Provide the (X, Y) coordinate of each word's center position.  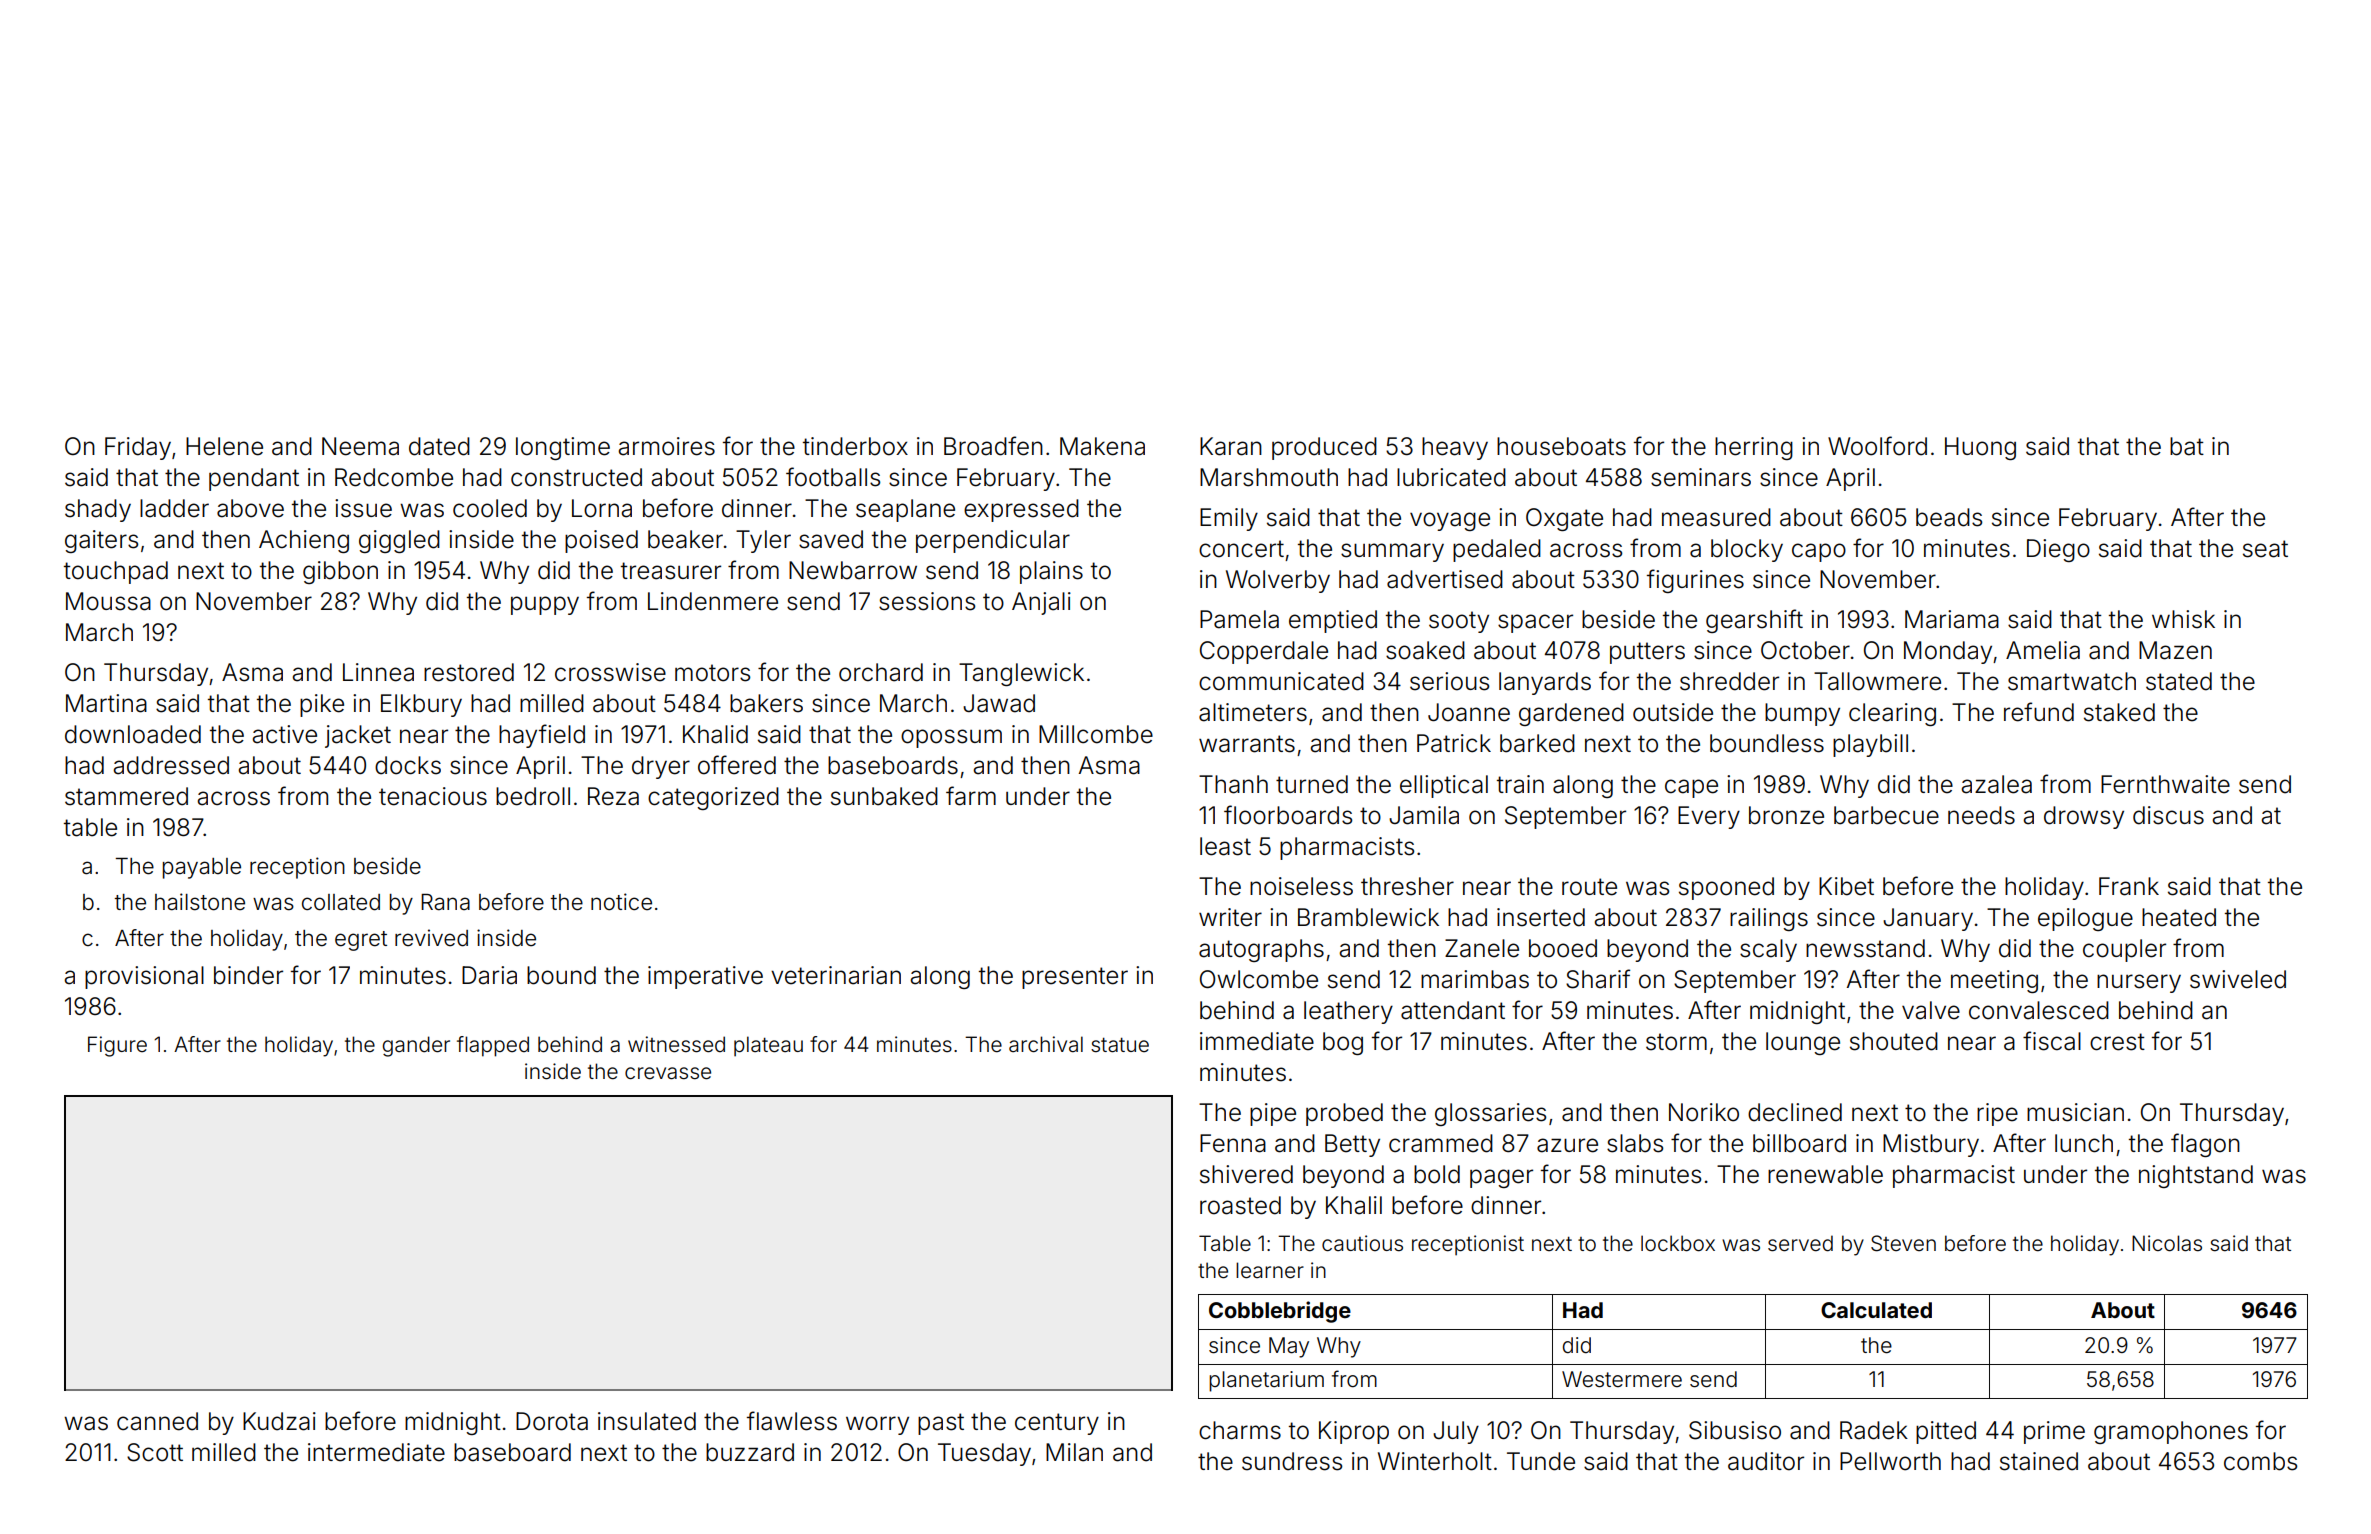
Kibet (1846, 886)
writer (1230, 917)
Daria (489, 975)
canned (157, 1421)
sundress (1292, 1461)
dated (439, 446)
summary (1392, 552)
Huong (1980, 448)
